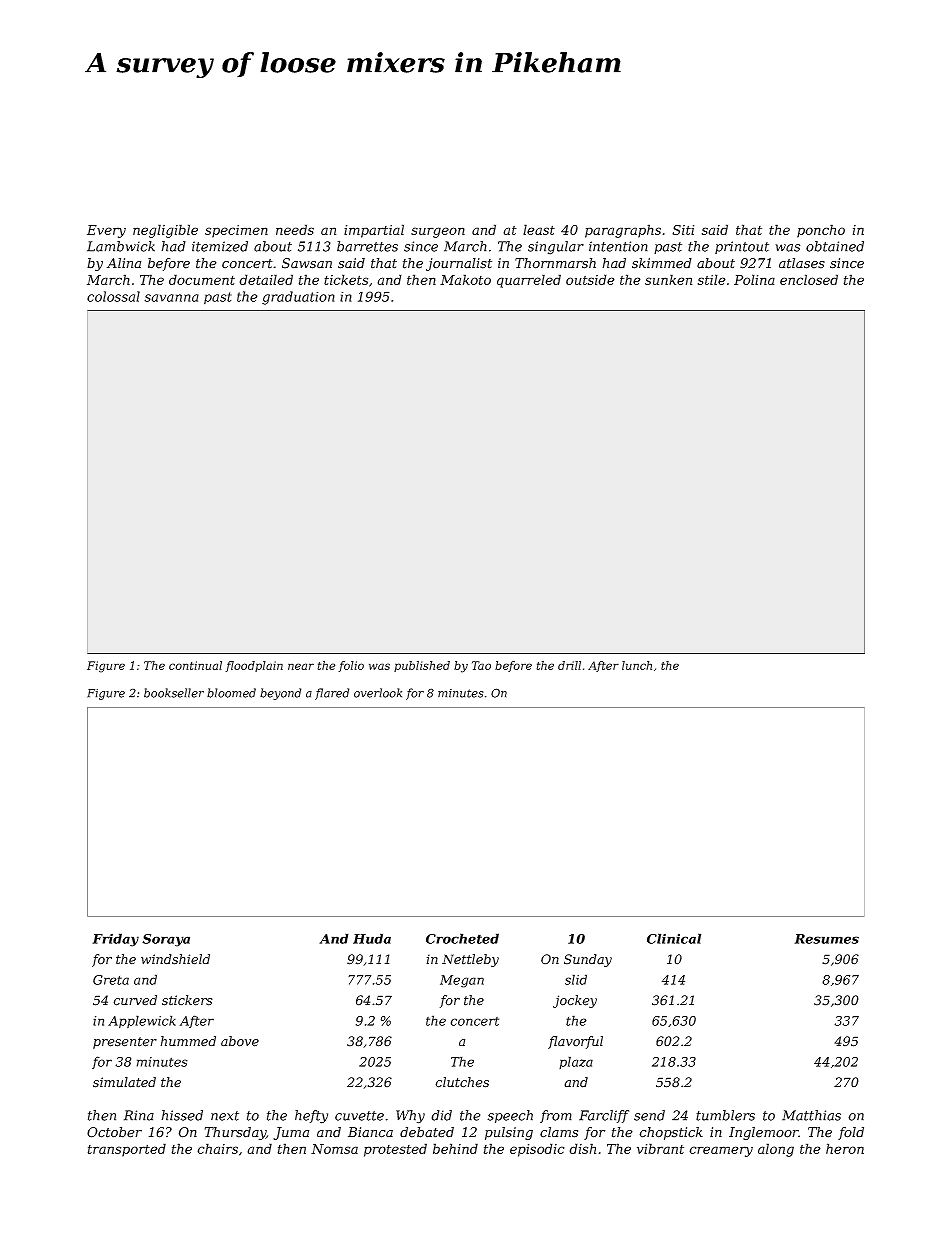  Describe the element at coordinates (195, 665) in the screenshot. I see `continual` at that location.
